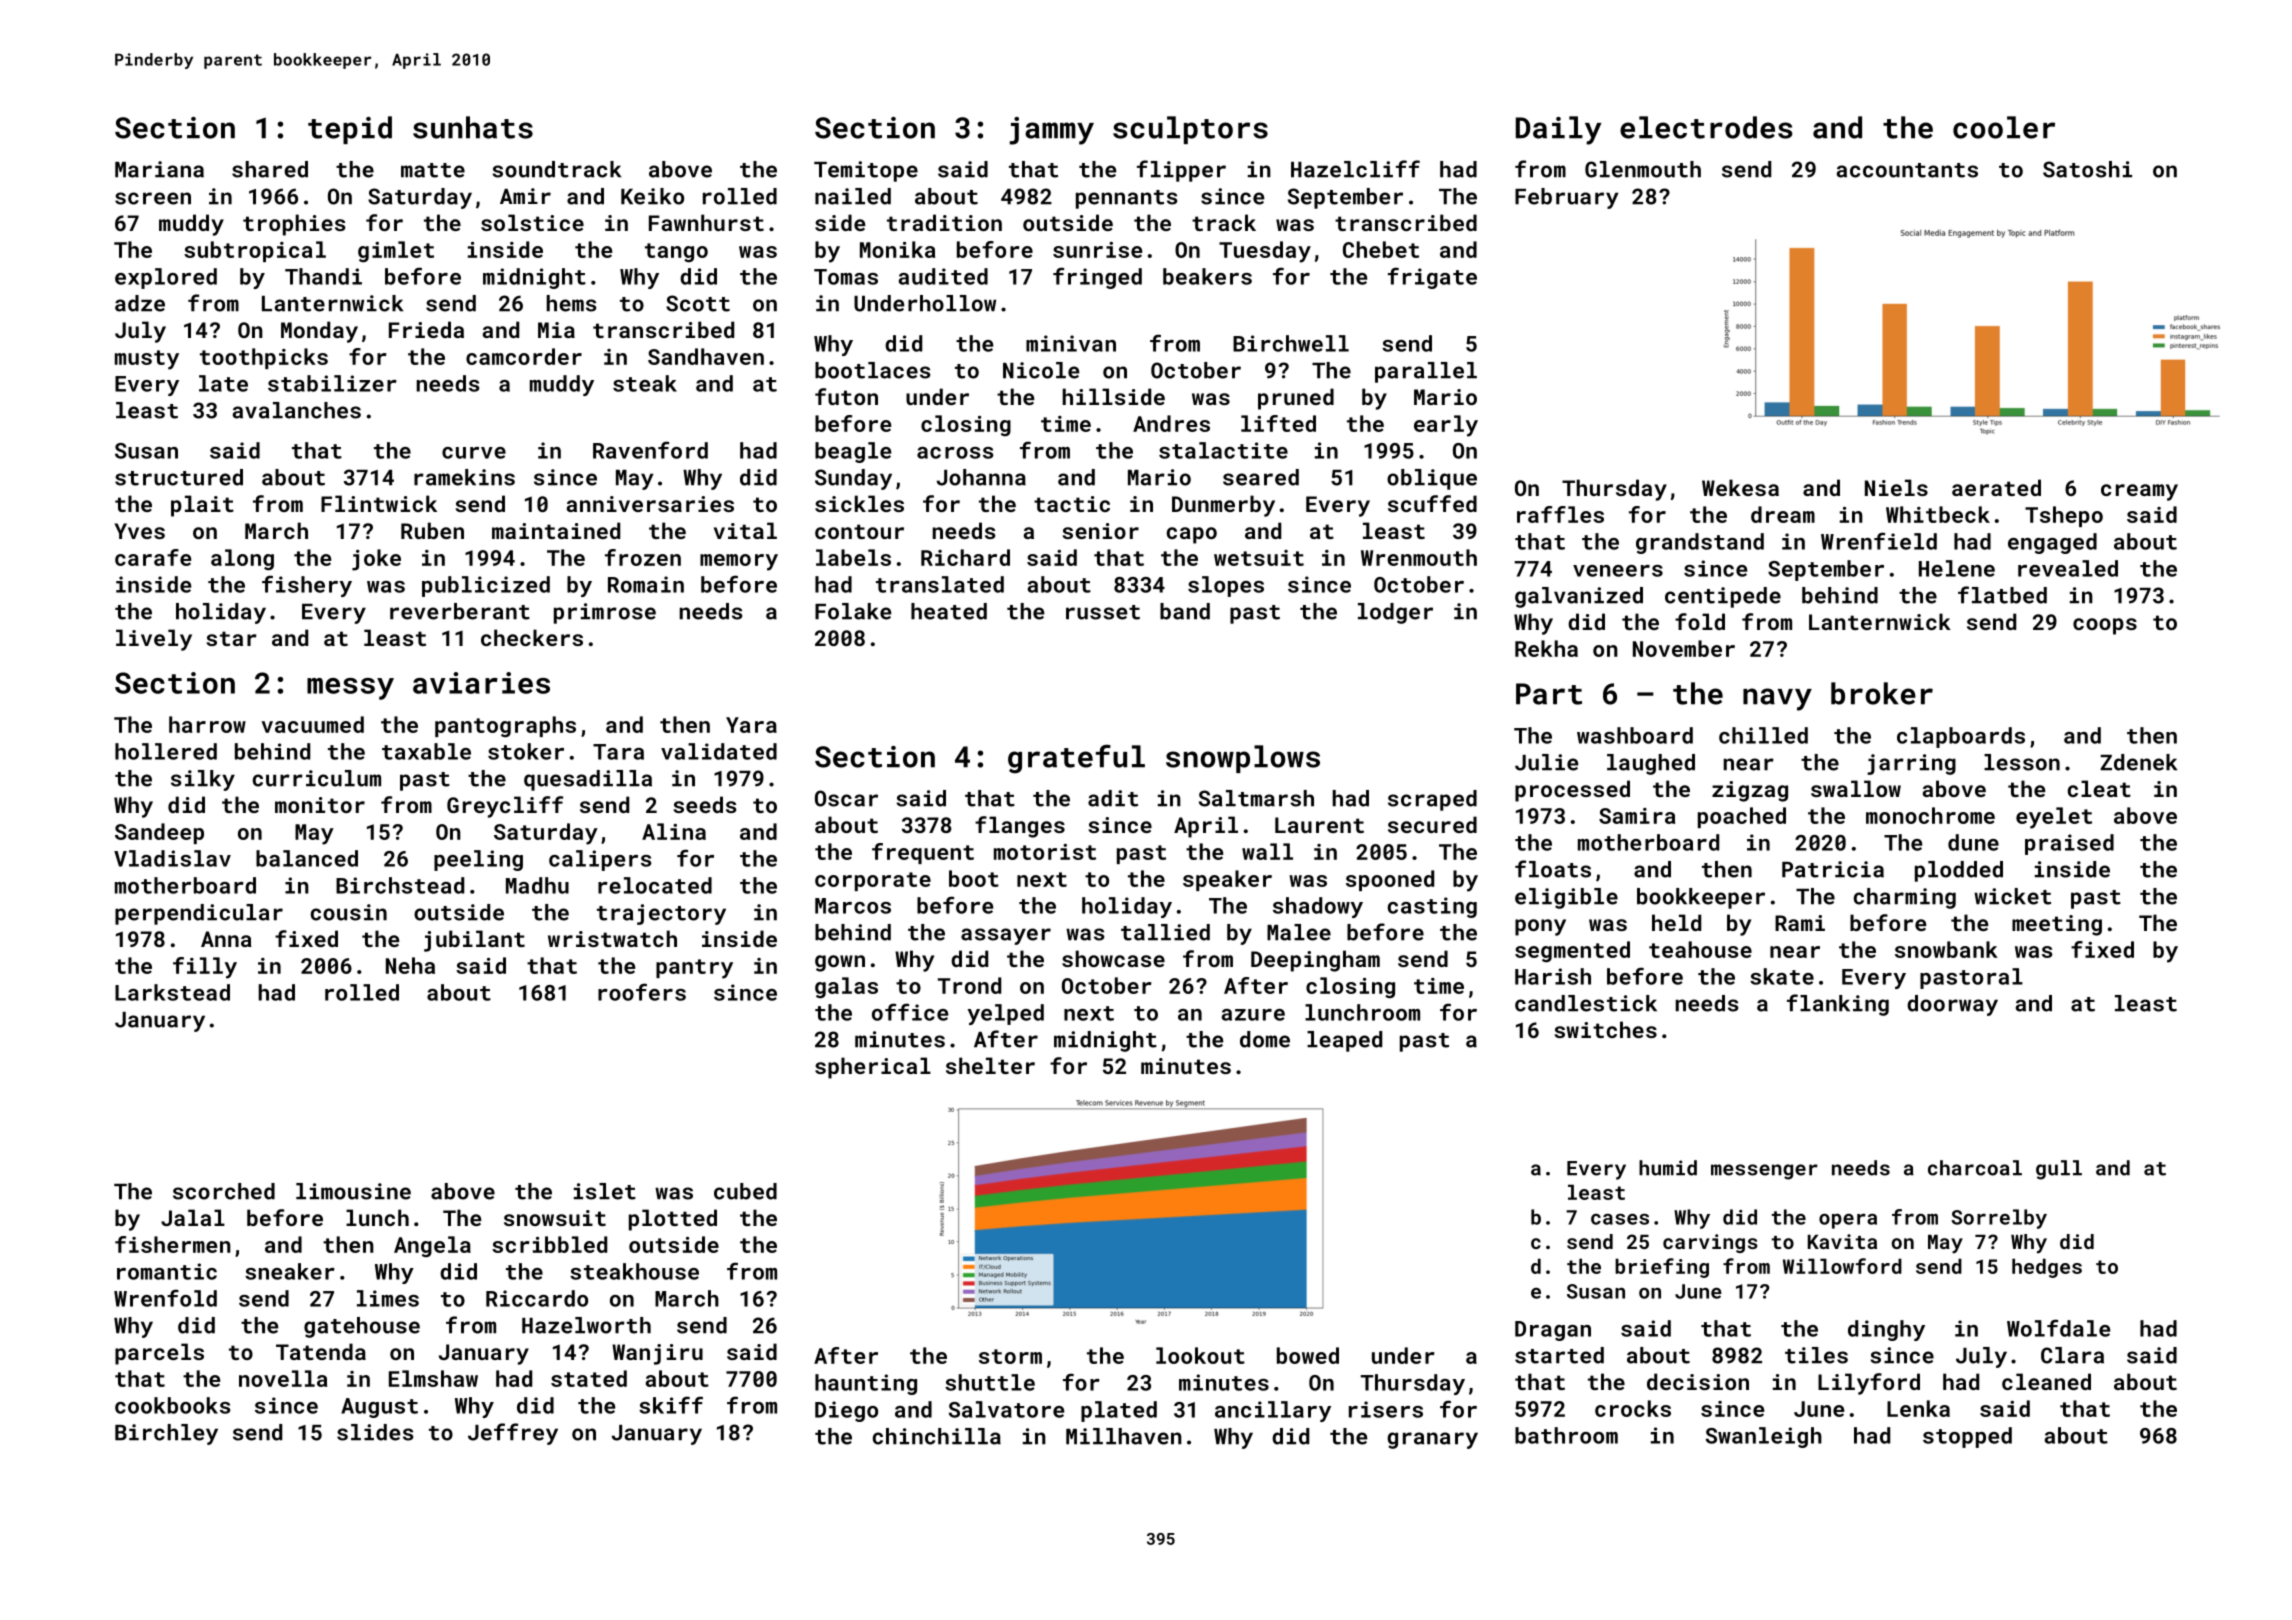 This screenshot has height=1620, width=2292. What do you see at coordinates (1419, 557) in the screenshot?
I see `Wrenmouth` at bounding box center [1419, 557].
